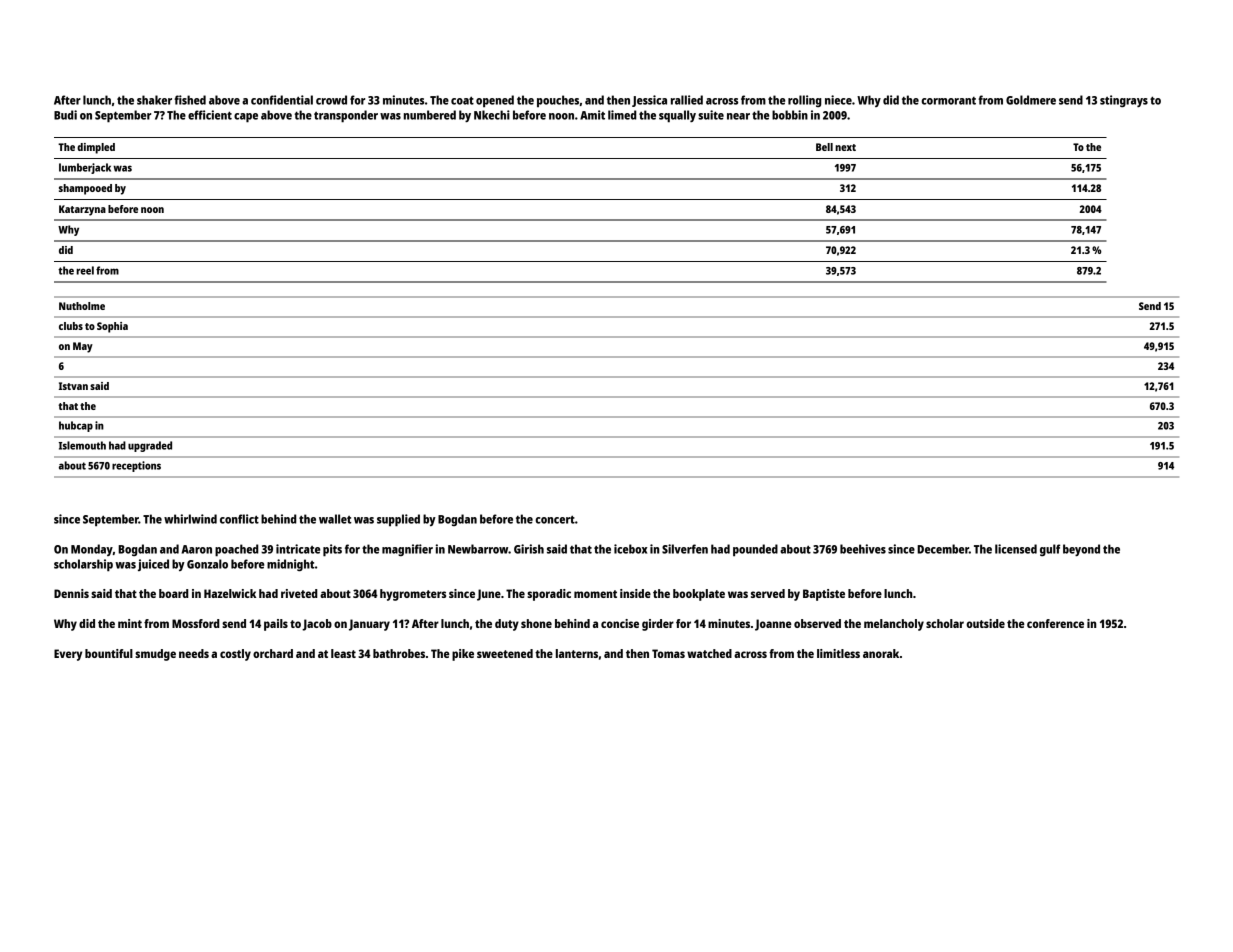 The height and width of the screenshot is (952, 1233). Describe the element at coordinates (1124, 101) in the screenshot. I see `stingrays` at that location.
